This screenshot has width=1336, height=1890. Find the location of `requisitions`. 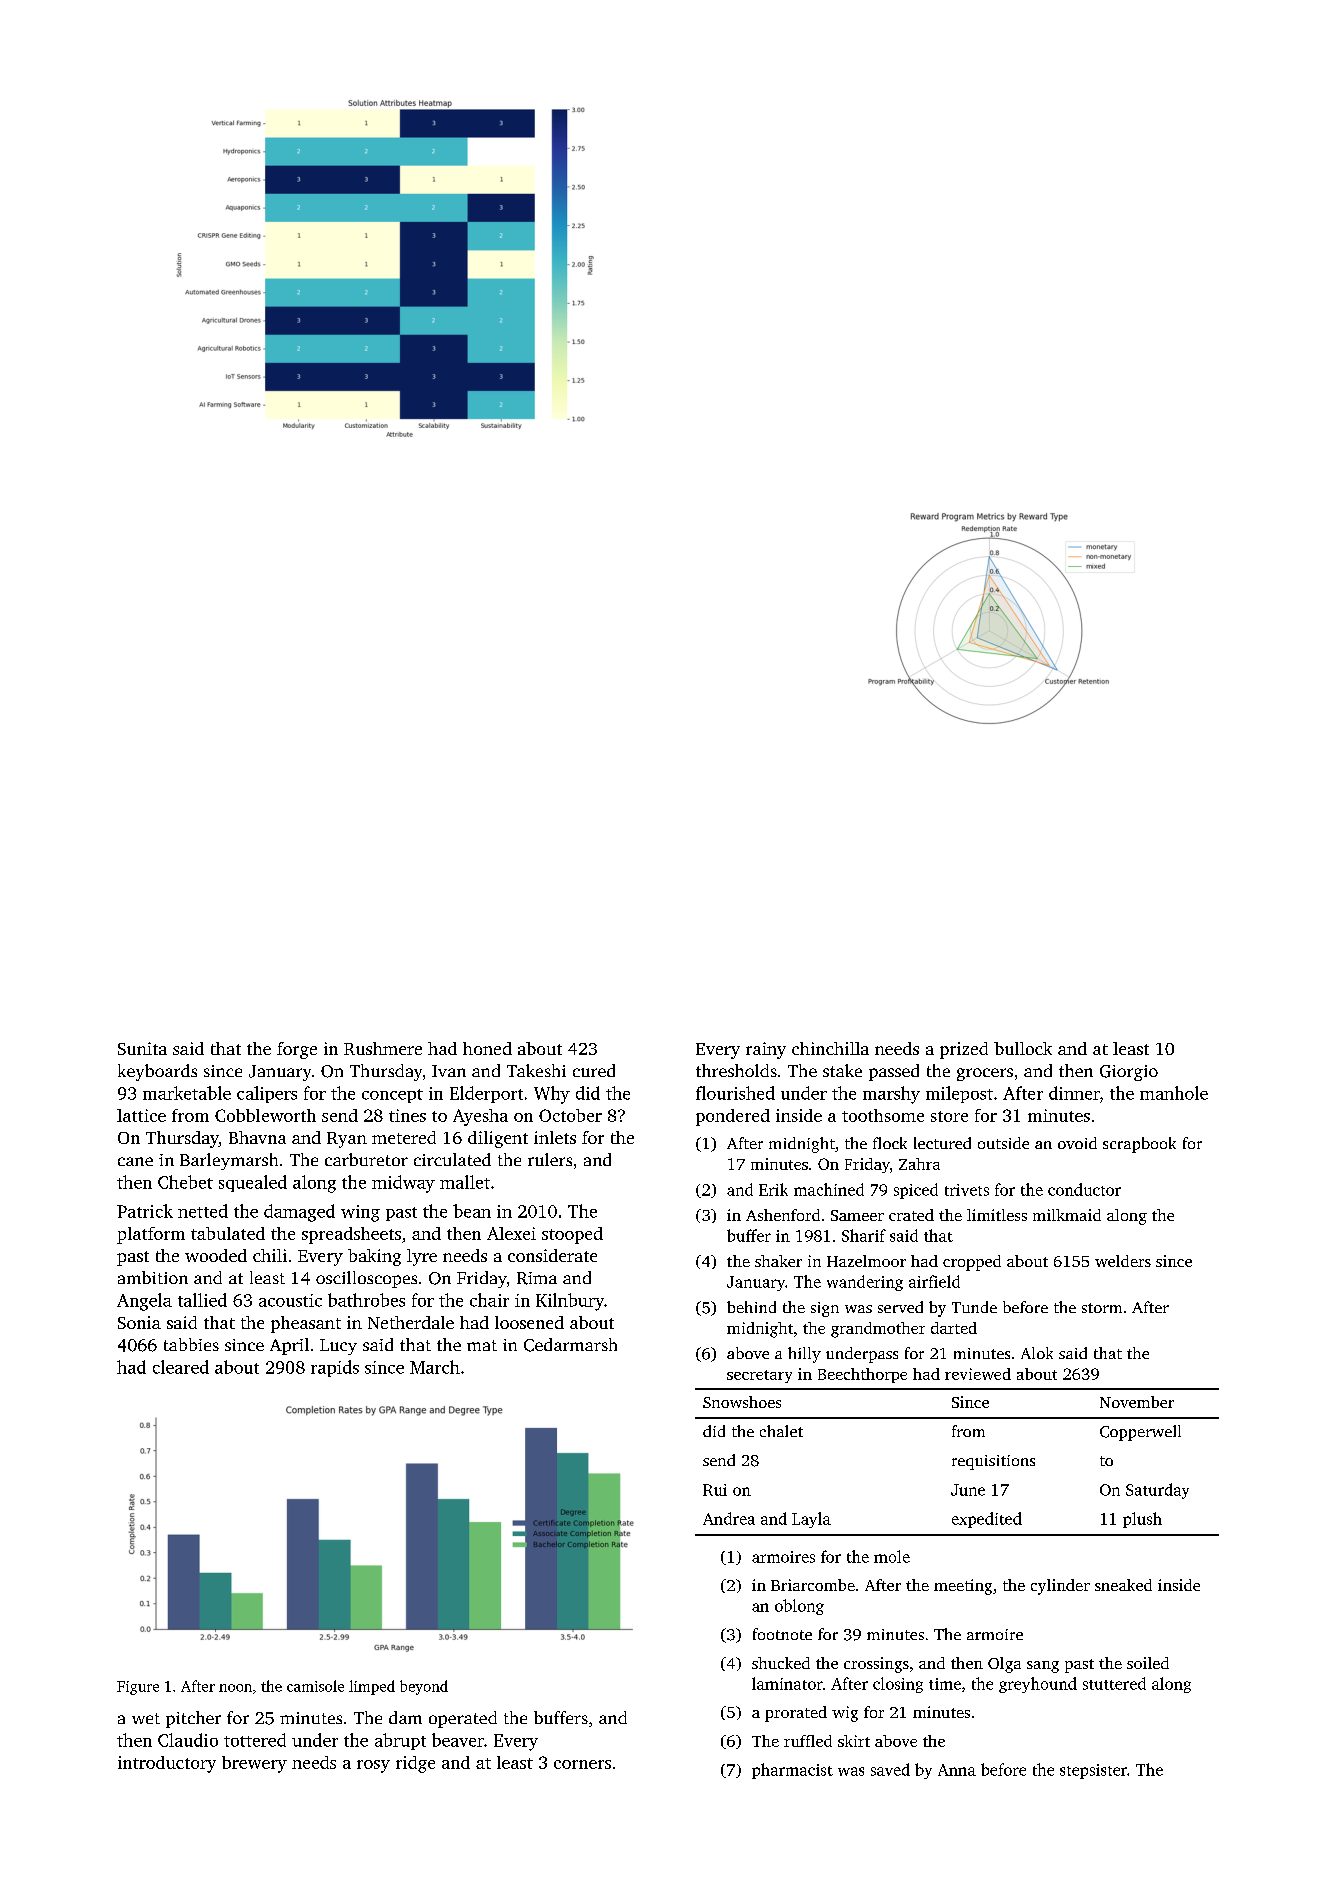

requisitions is located at coordinates (993, 1462).
